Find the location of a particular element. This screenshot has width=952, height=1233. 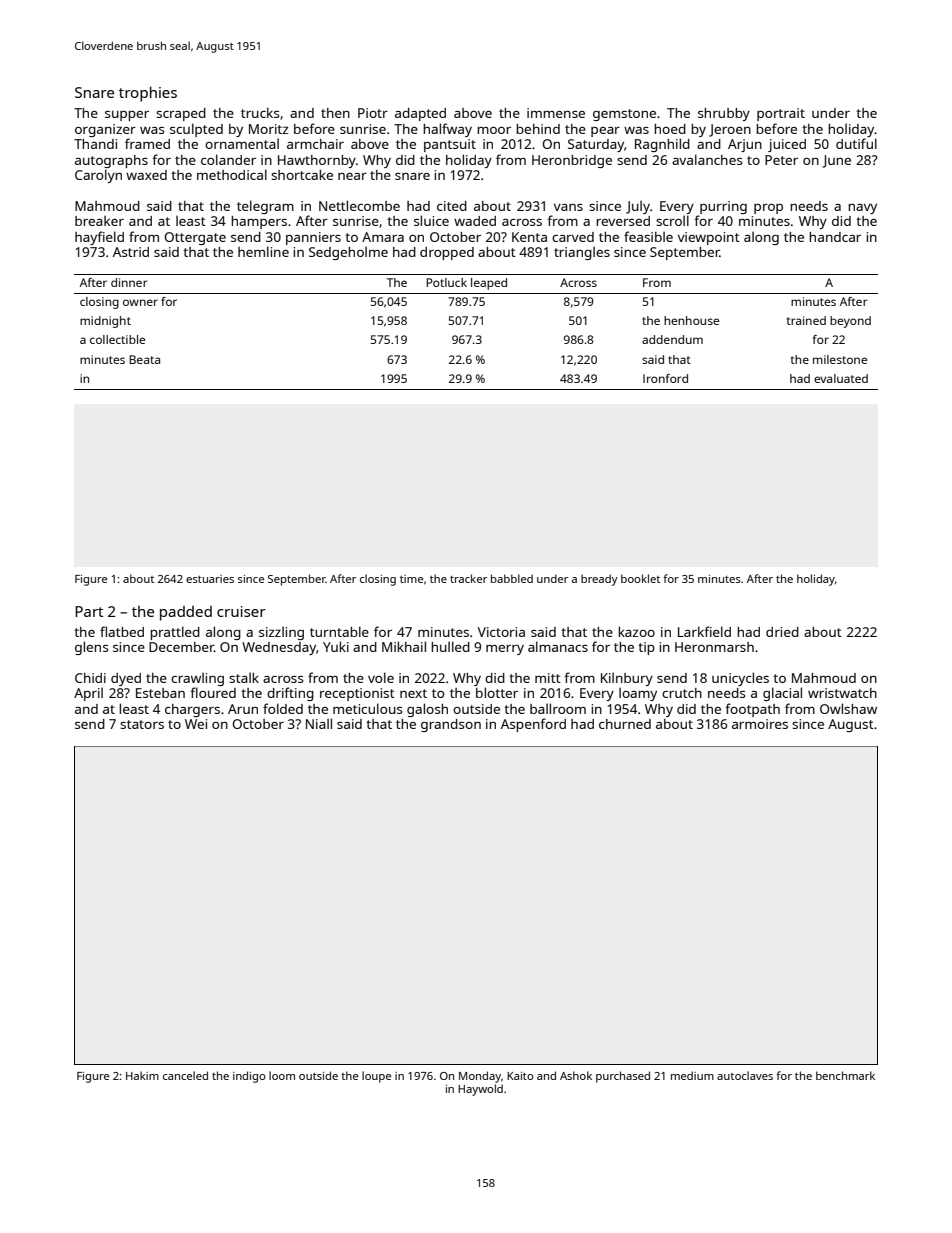

supper is located at coordinates (127, 116).
